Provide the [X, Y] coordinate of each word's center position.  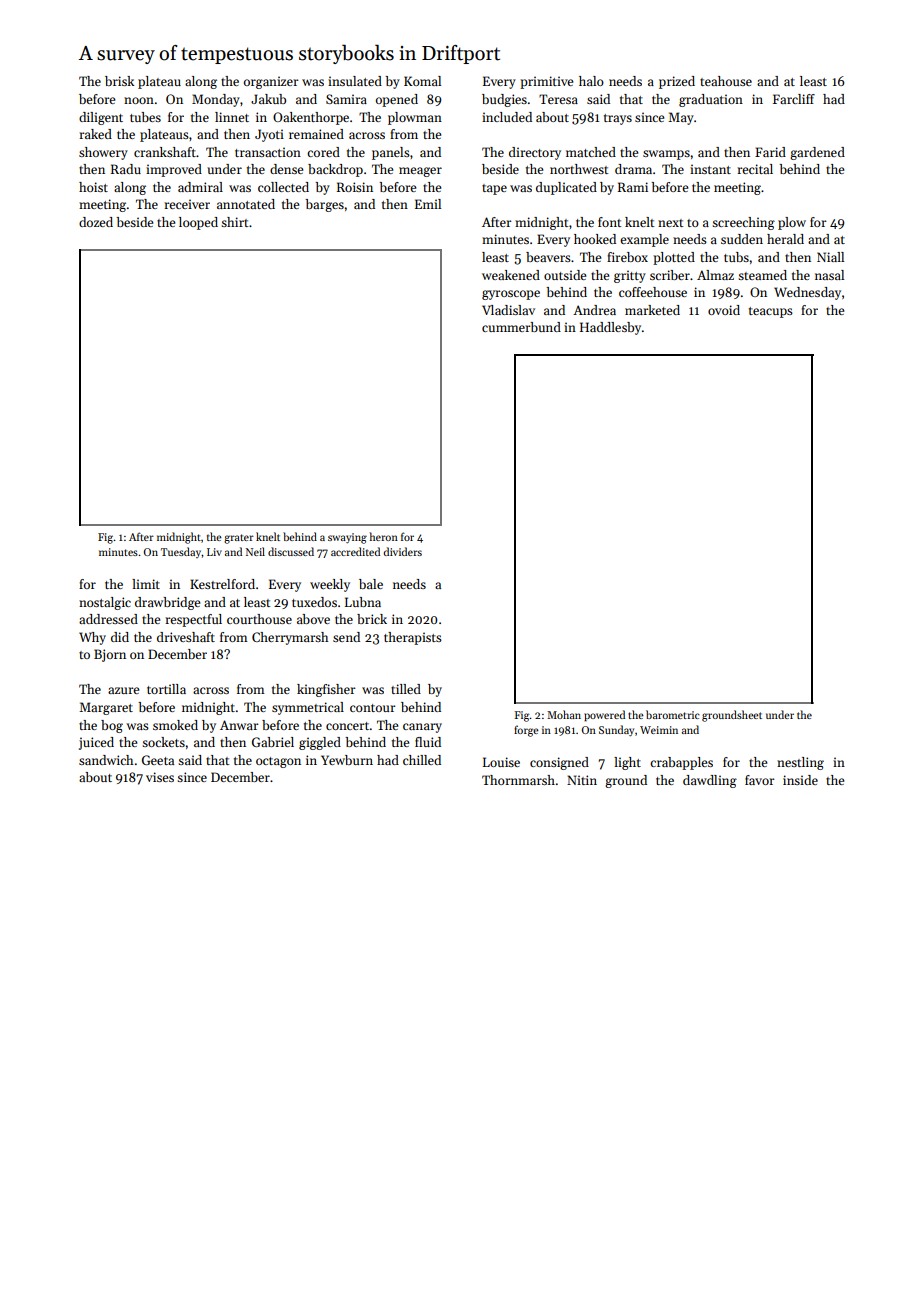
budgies [504, 100]
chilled [422, 760]
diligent [101, 118]
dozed [96, 222]
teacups [771, 312]
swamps [666, 155]
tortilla [166, 689]
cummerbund [521, 327]
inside [800, 780]
